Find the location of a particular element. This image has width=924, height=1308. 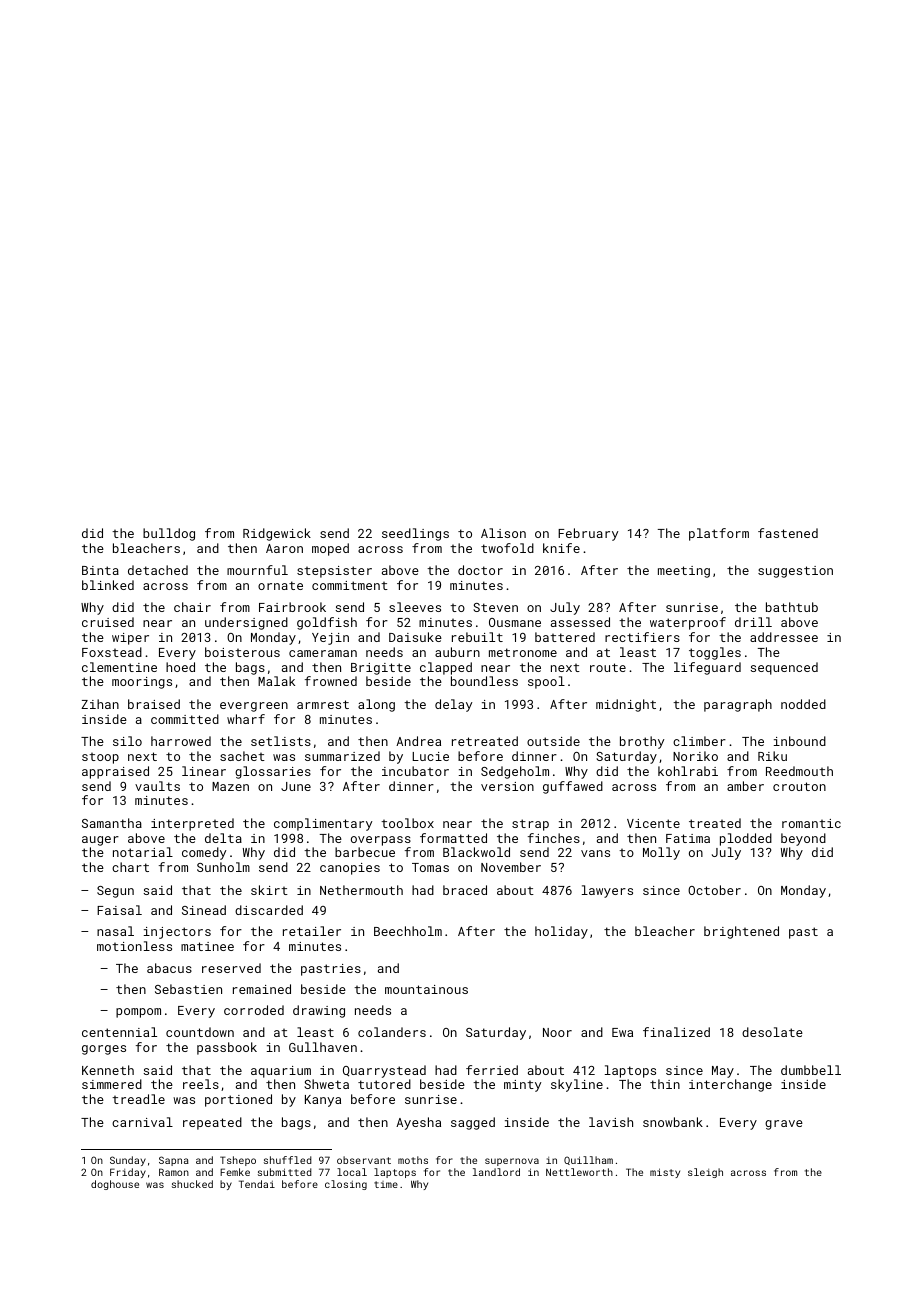

romantic is located at coordinates (811, 823).
